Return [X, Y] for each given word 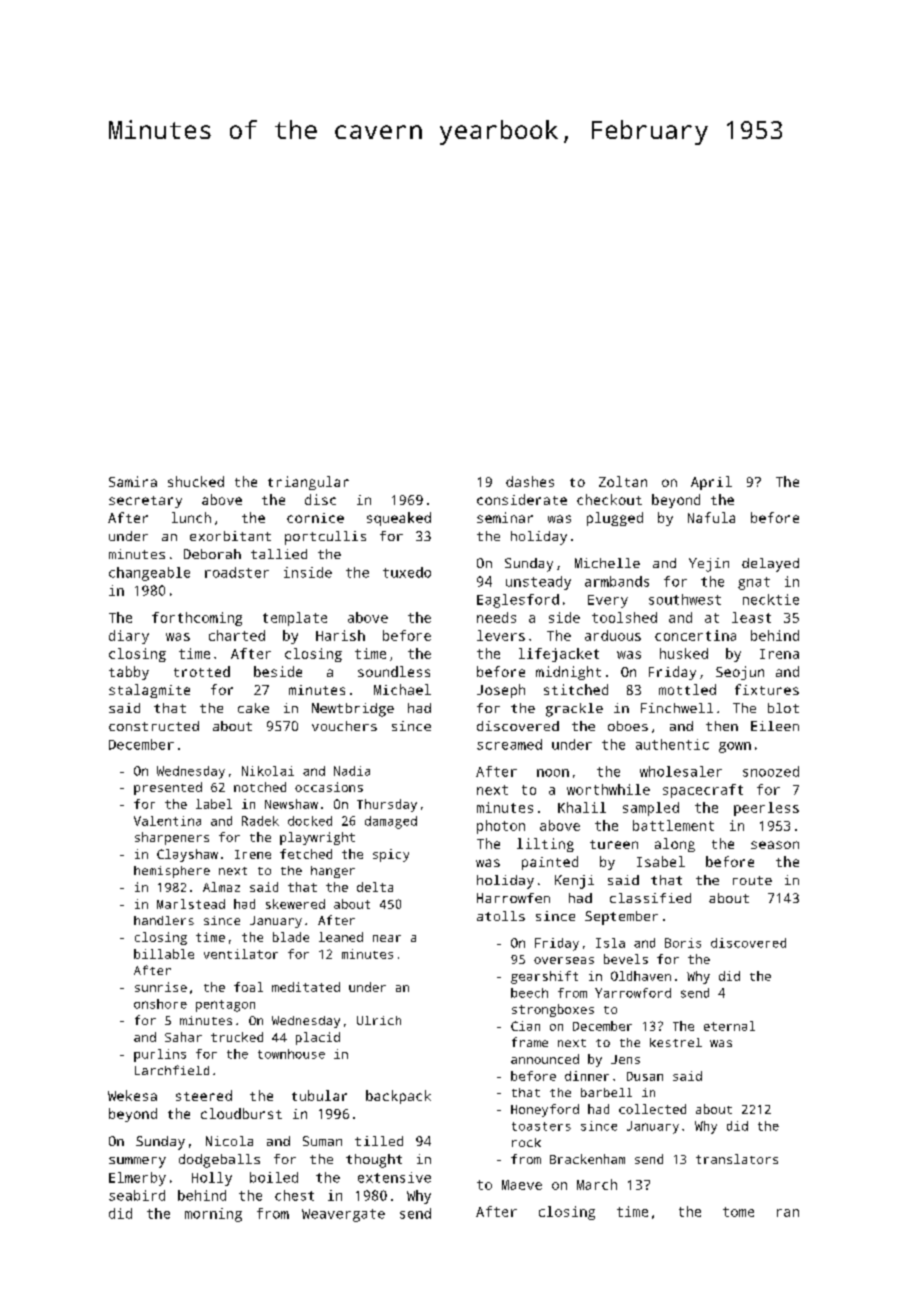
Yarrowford [633, 993]
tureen [614, 844]
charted [237, 635]
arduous [613, 635]
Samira [133, 481]
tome [738, 1212]
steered [204, 1095]
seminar [505, 517]
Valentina [167, 821]
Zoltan [623, 481]
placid [318, 1038]
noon [553, 773]
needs [496, 617]
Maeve [522, 1185]
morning [213, 1215]
